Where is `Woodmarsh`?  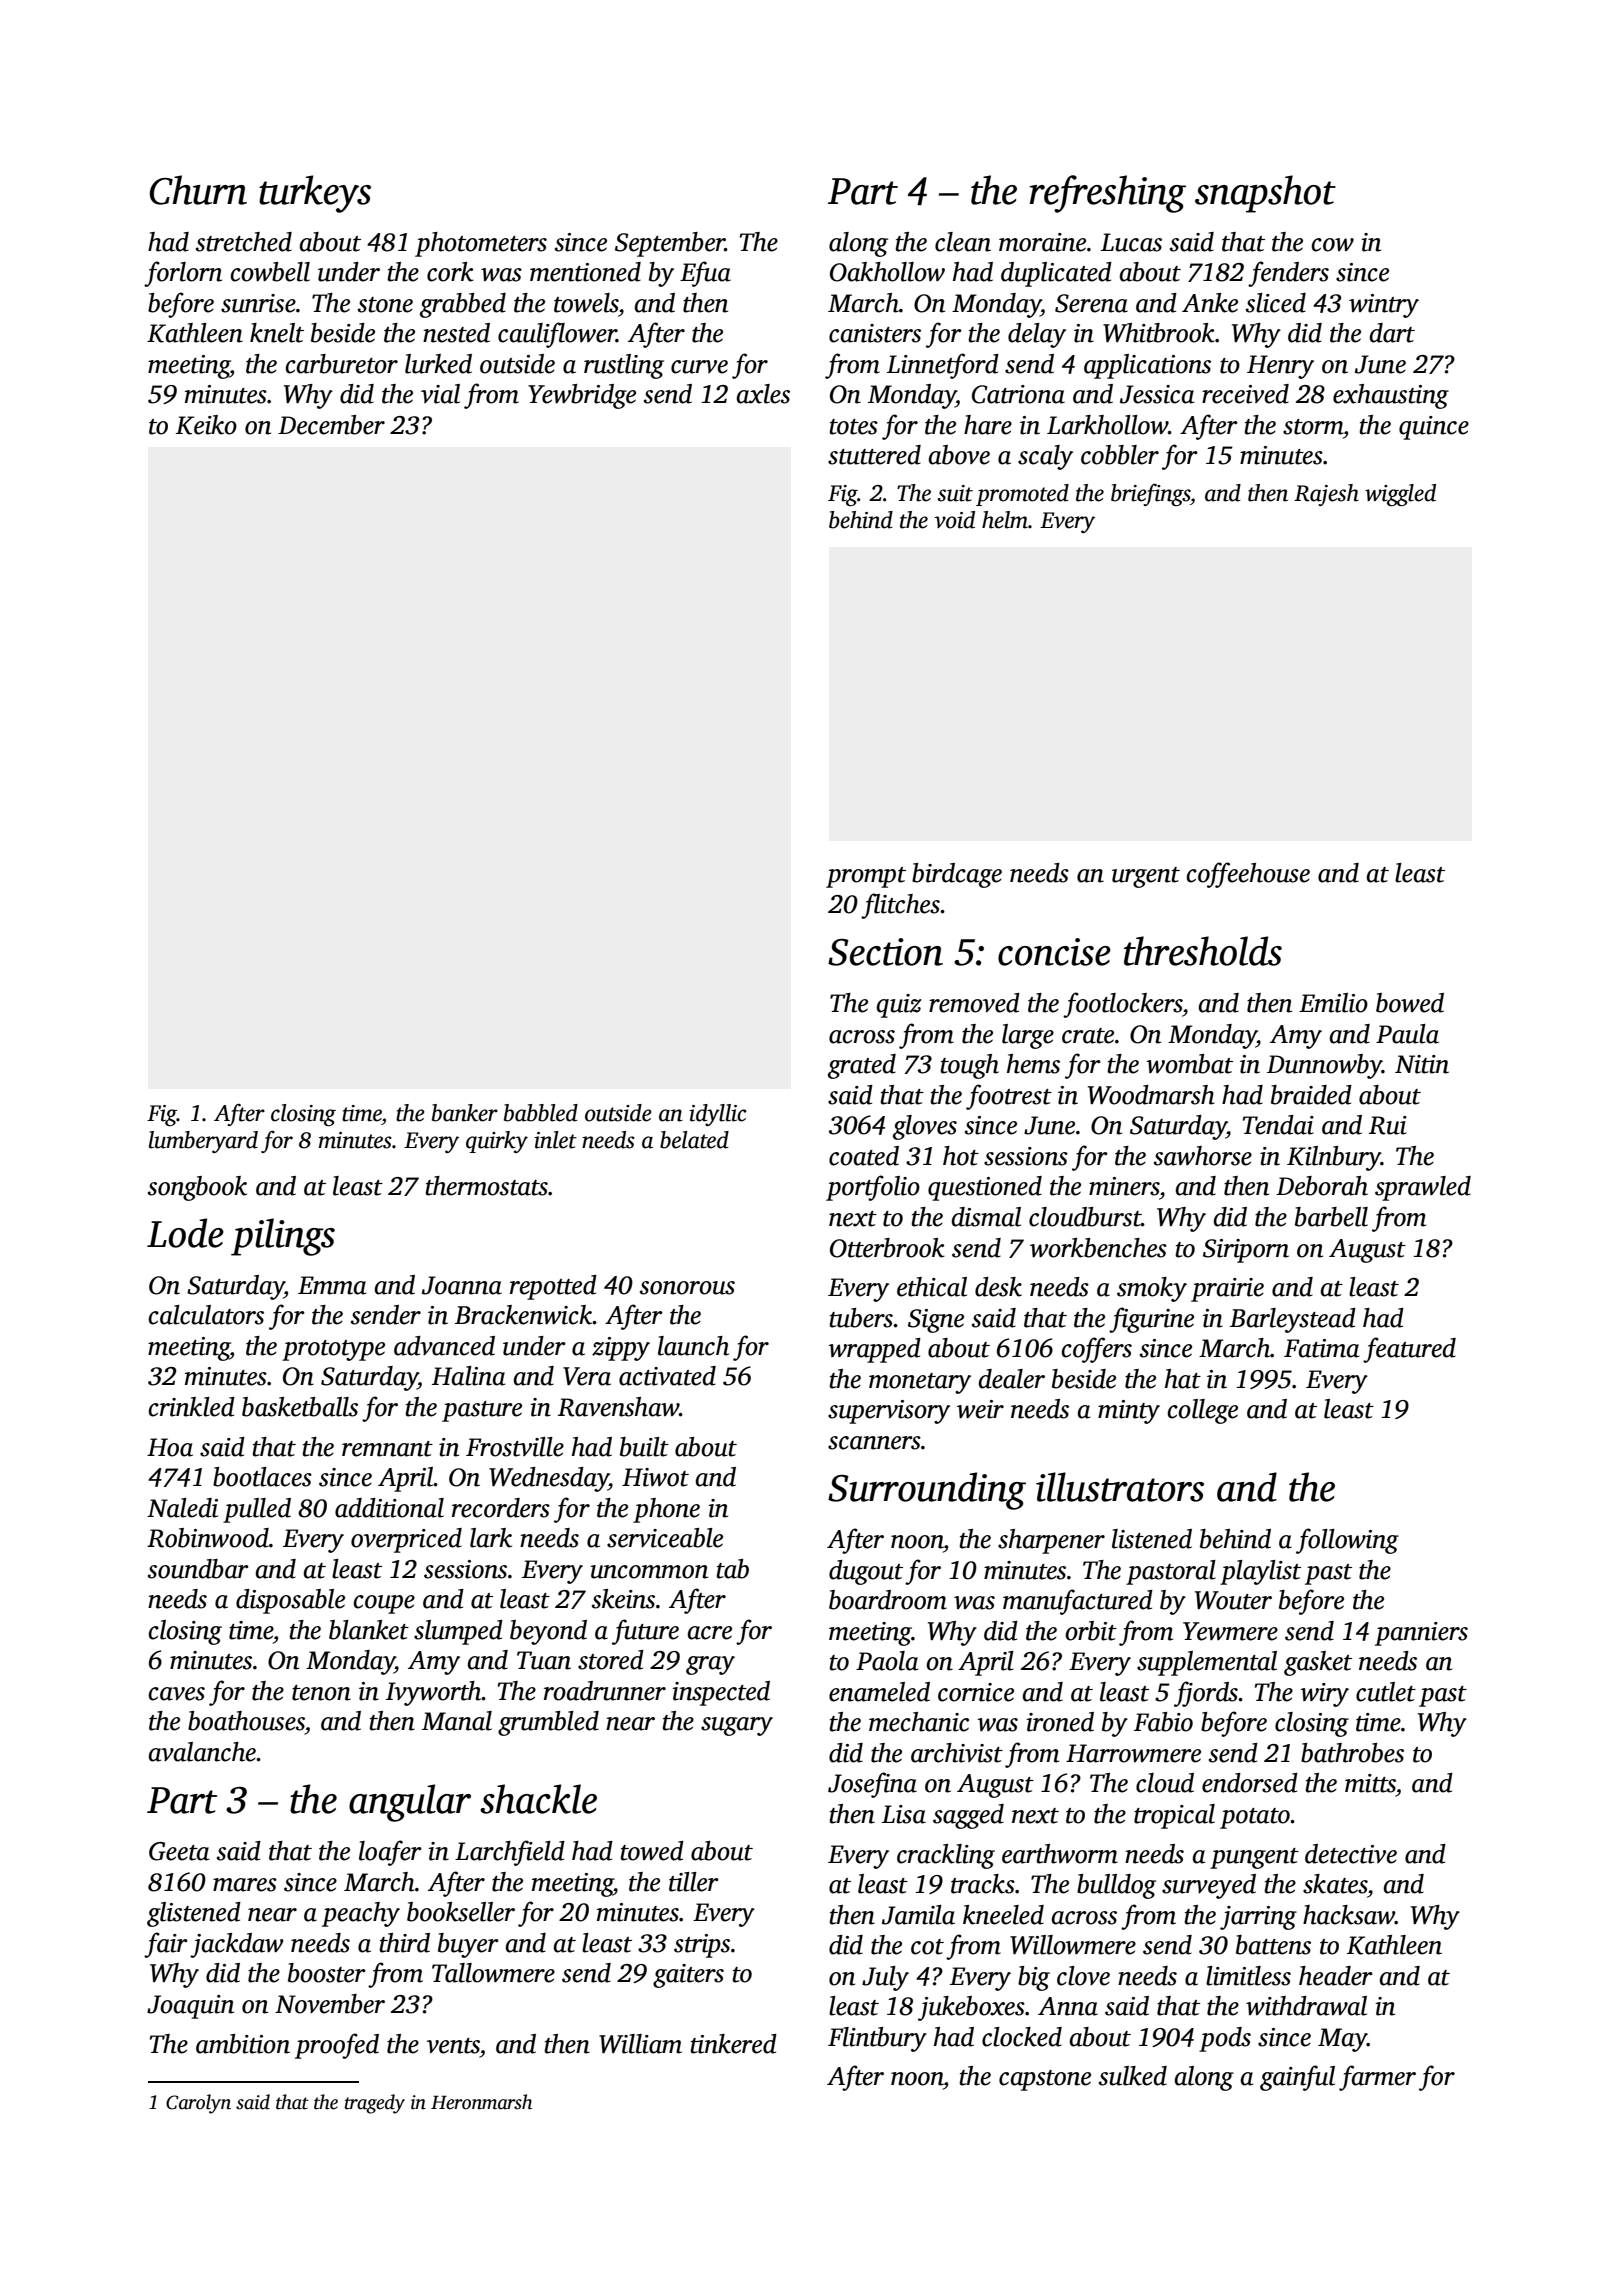 Woodmarsh is located at coordinates (1151, 1095).
